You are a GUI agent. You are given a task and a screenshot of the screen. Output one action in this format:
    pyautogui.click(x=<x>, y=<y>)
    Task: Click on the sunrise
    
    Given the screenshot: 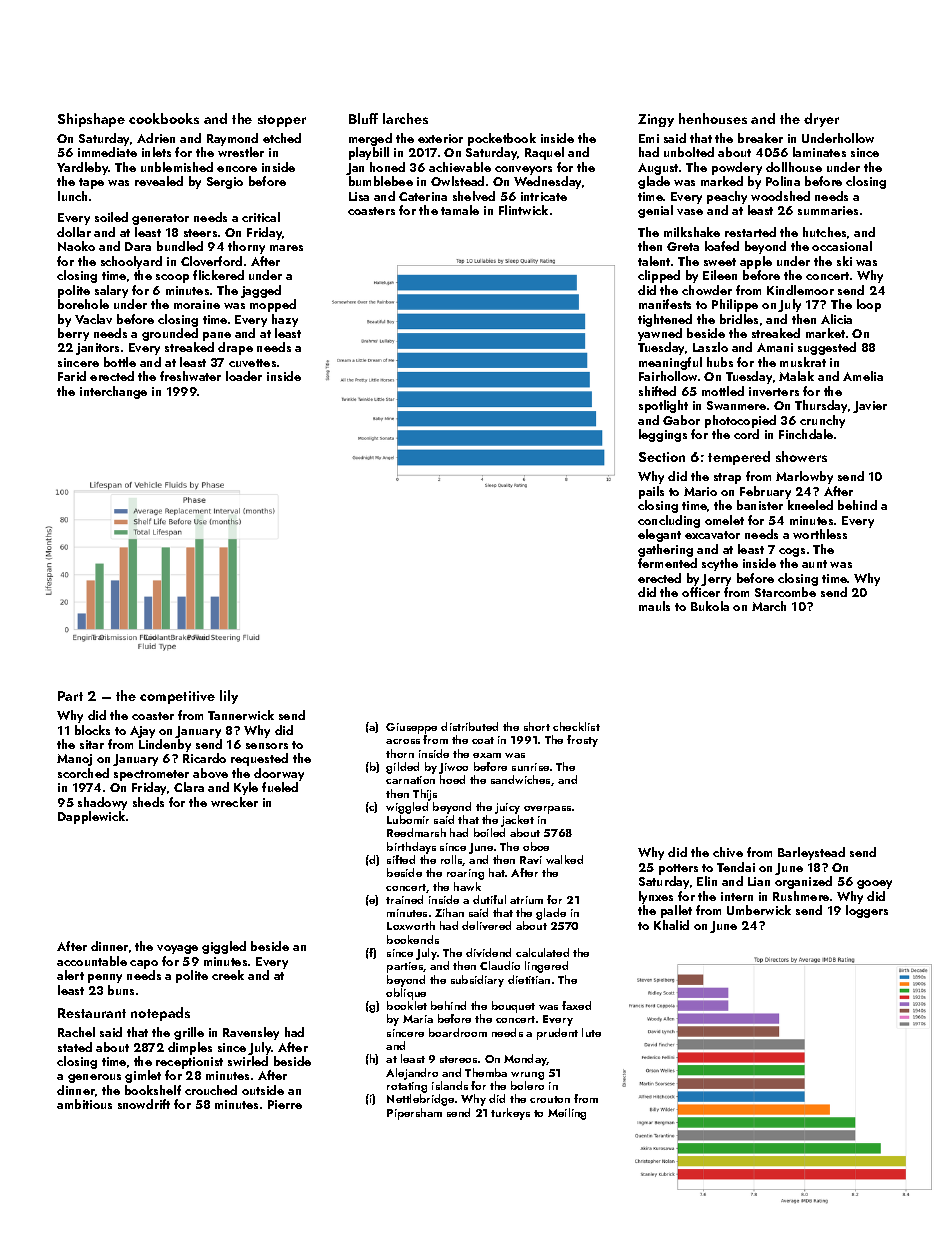 What is the action you would take?
    pyautogui.click(x=530, y=767)
